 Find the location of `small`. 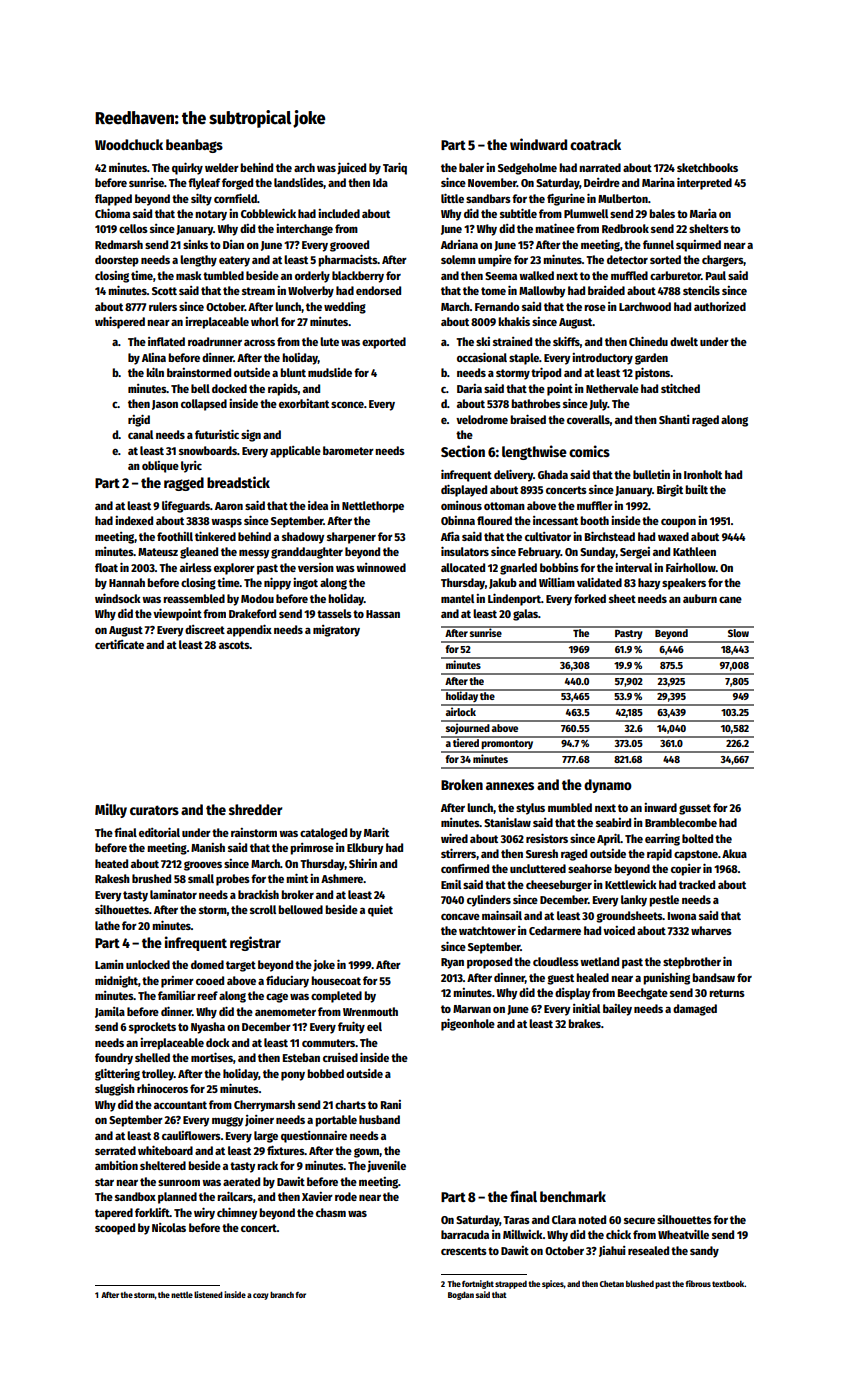

small is located at coordinates (201, 878).
